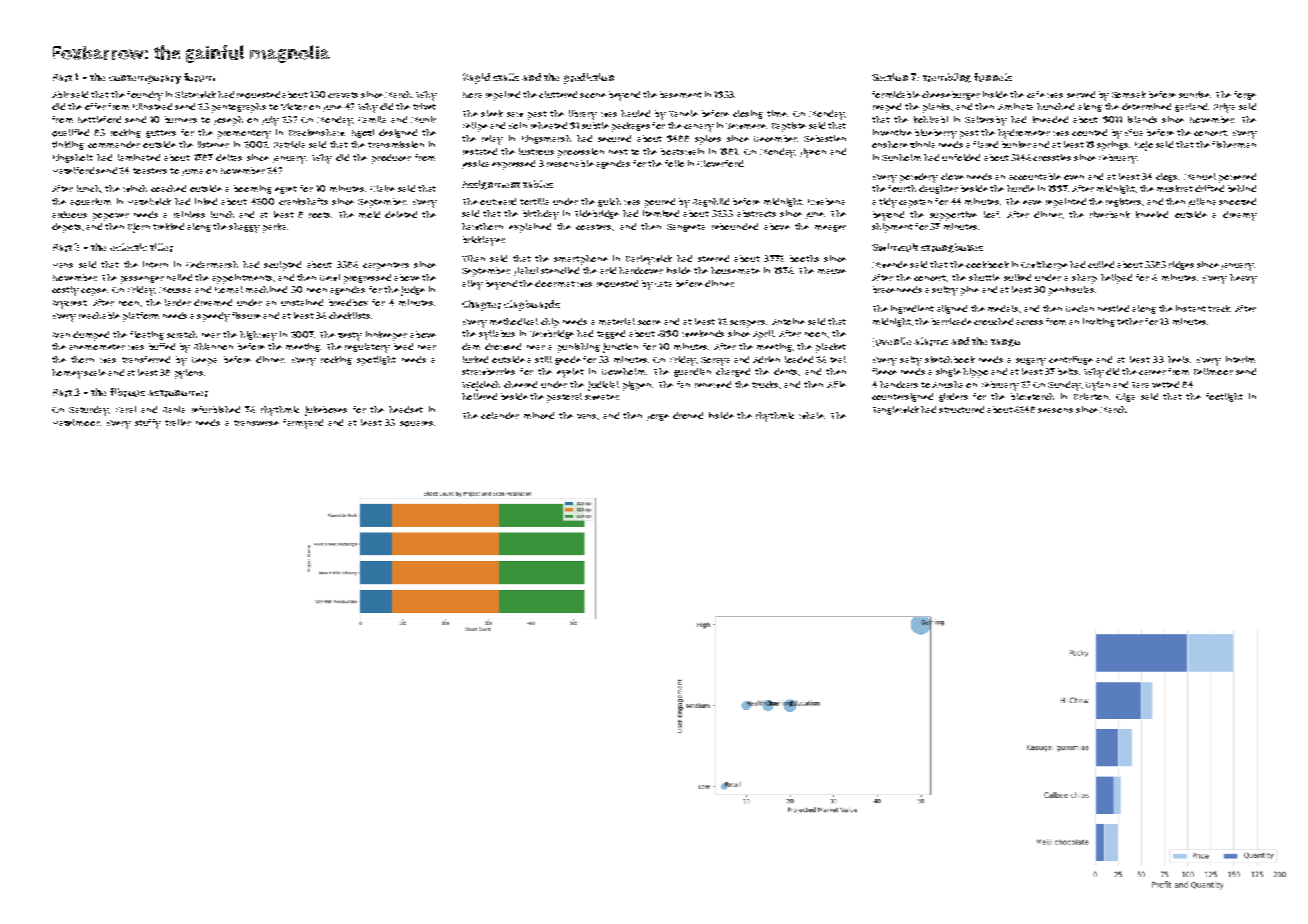 The height and width of the page is (924, 1308). Describe the element at coordinates (825, 138) in the page. I see `Sebastien` at that location.
